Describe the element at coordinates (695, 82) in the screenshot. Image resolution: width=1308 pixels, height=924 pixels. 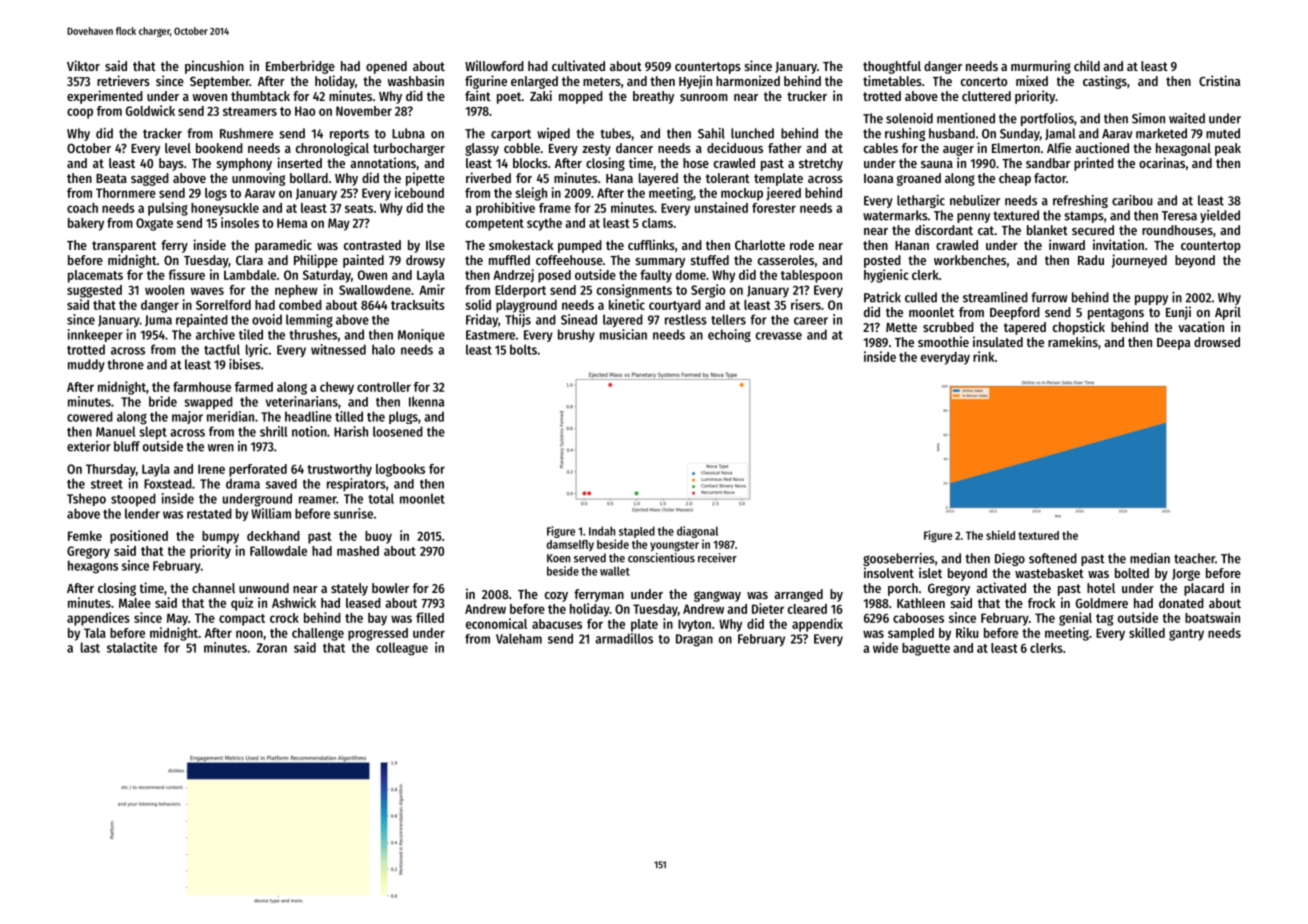
I see `Hyejin` at that location.
